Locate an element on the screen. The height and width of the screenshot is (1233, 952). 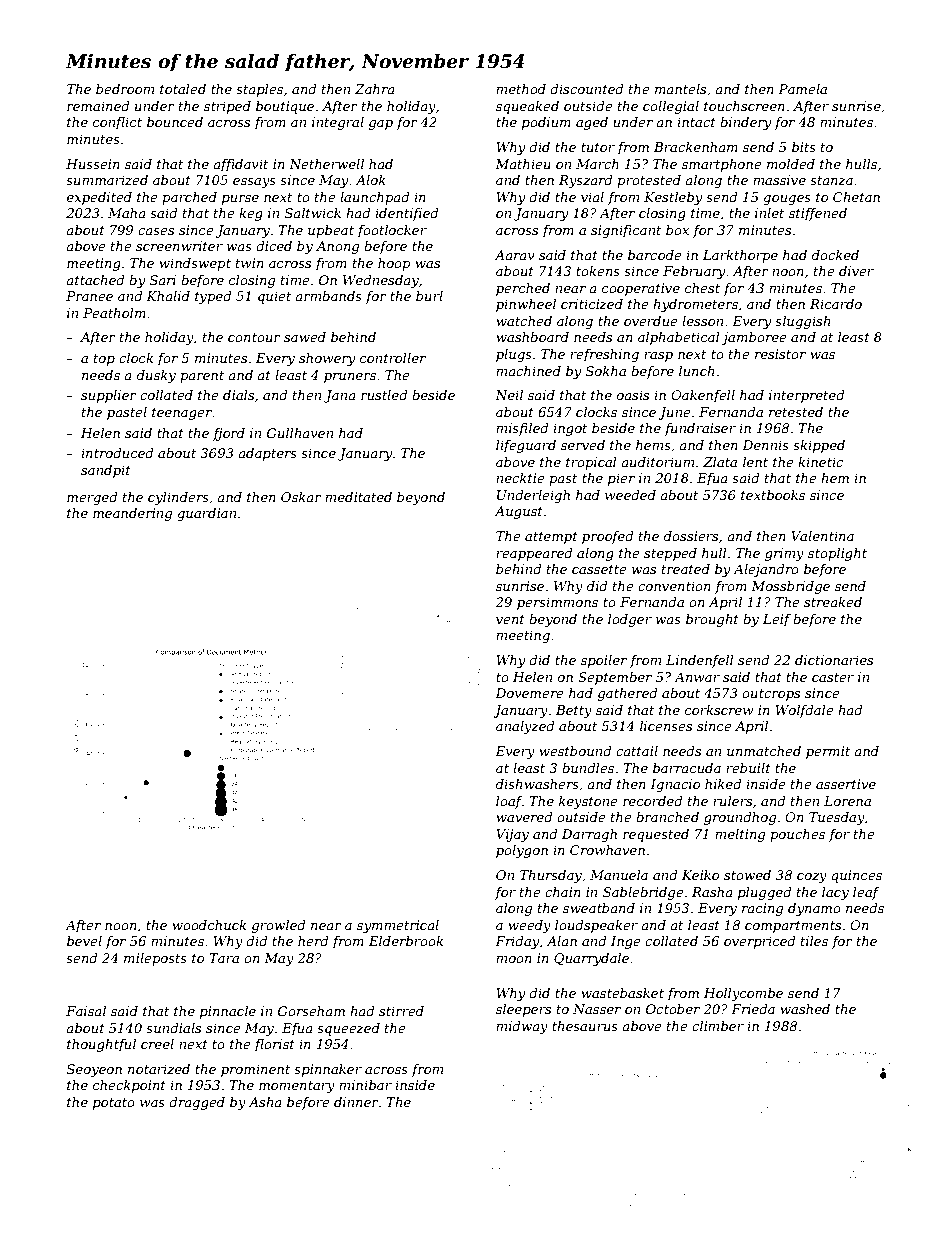
potato is located at coordinates (114, 1104).
